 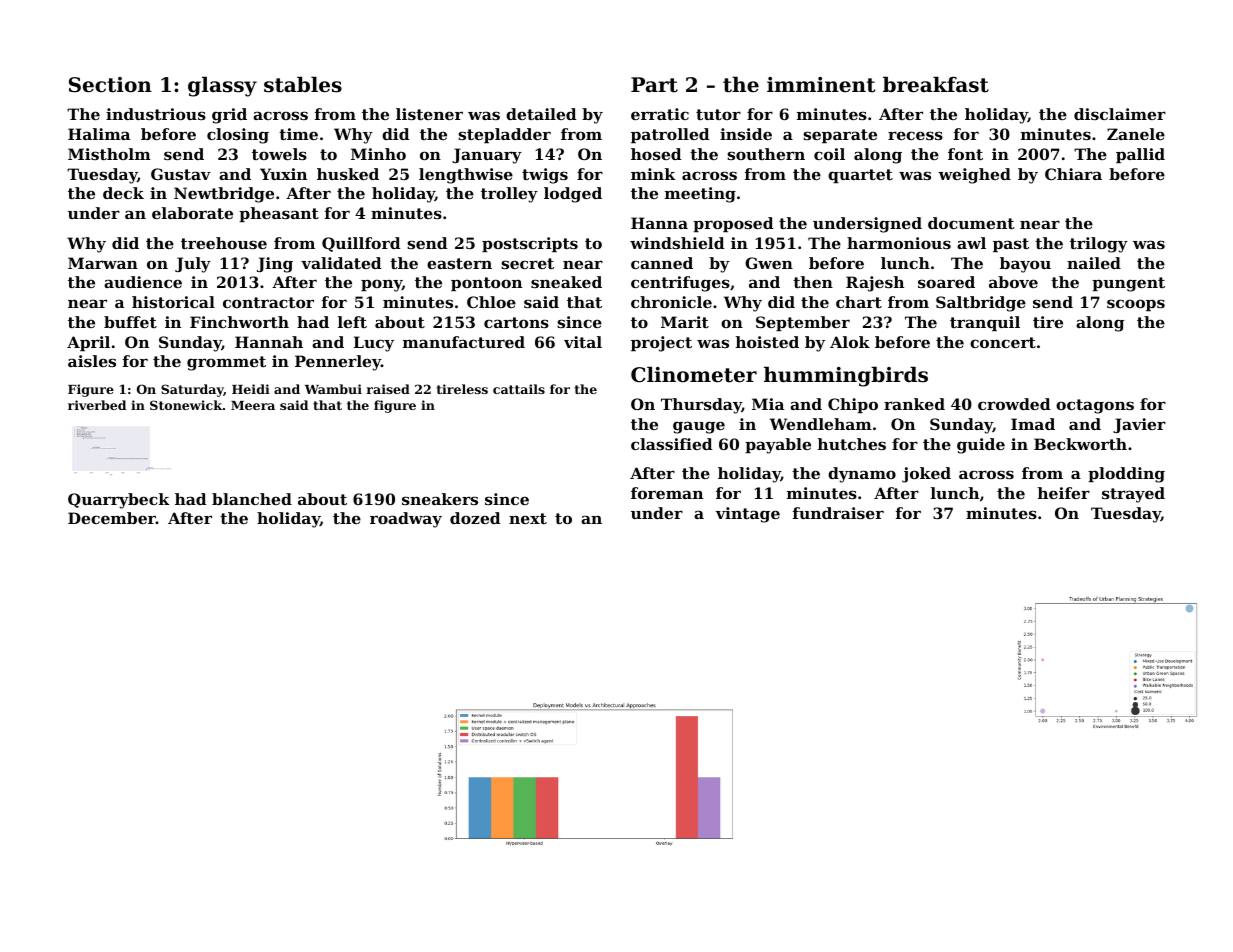 What do you see at coordinates (123, 193) in the screenshot?
I see `deck` at bounding box center [123, 193].
